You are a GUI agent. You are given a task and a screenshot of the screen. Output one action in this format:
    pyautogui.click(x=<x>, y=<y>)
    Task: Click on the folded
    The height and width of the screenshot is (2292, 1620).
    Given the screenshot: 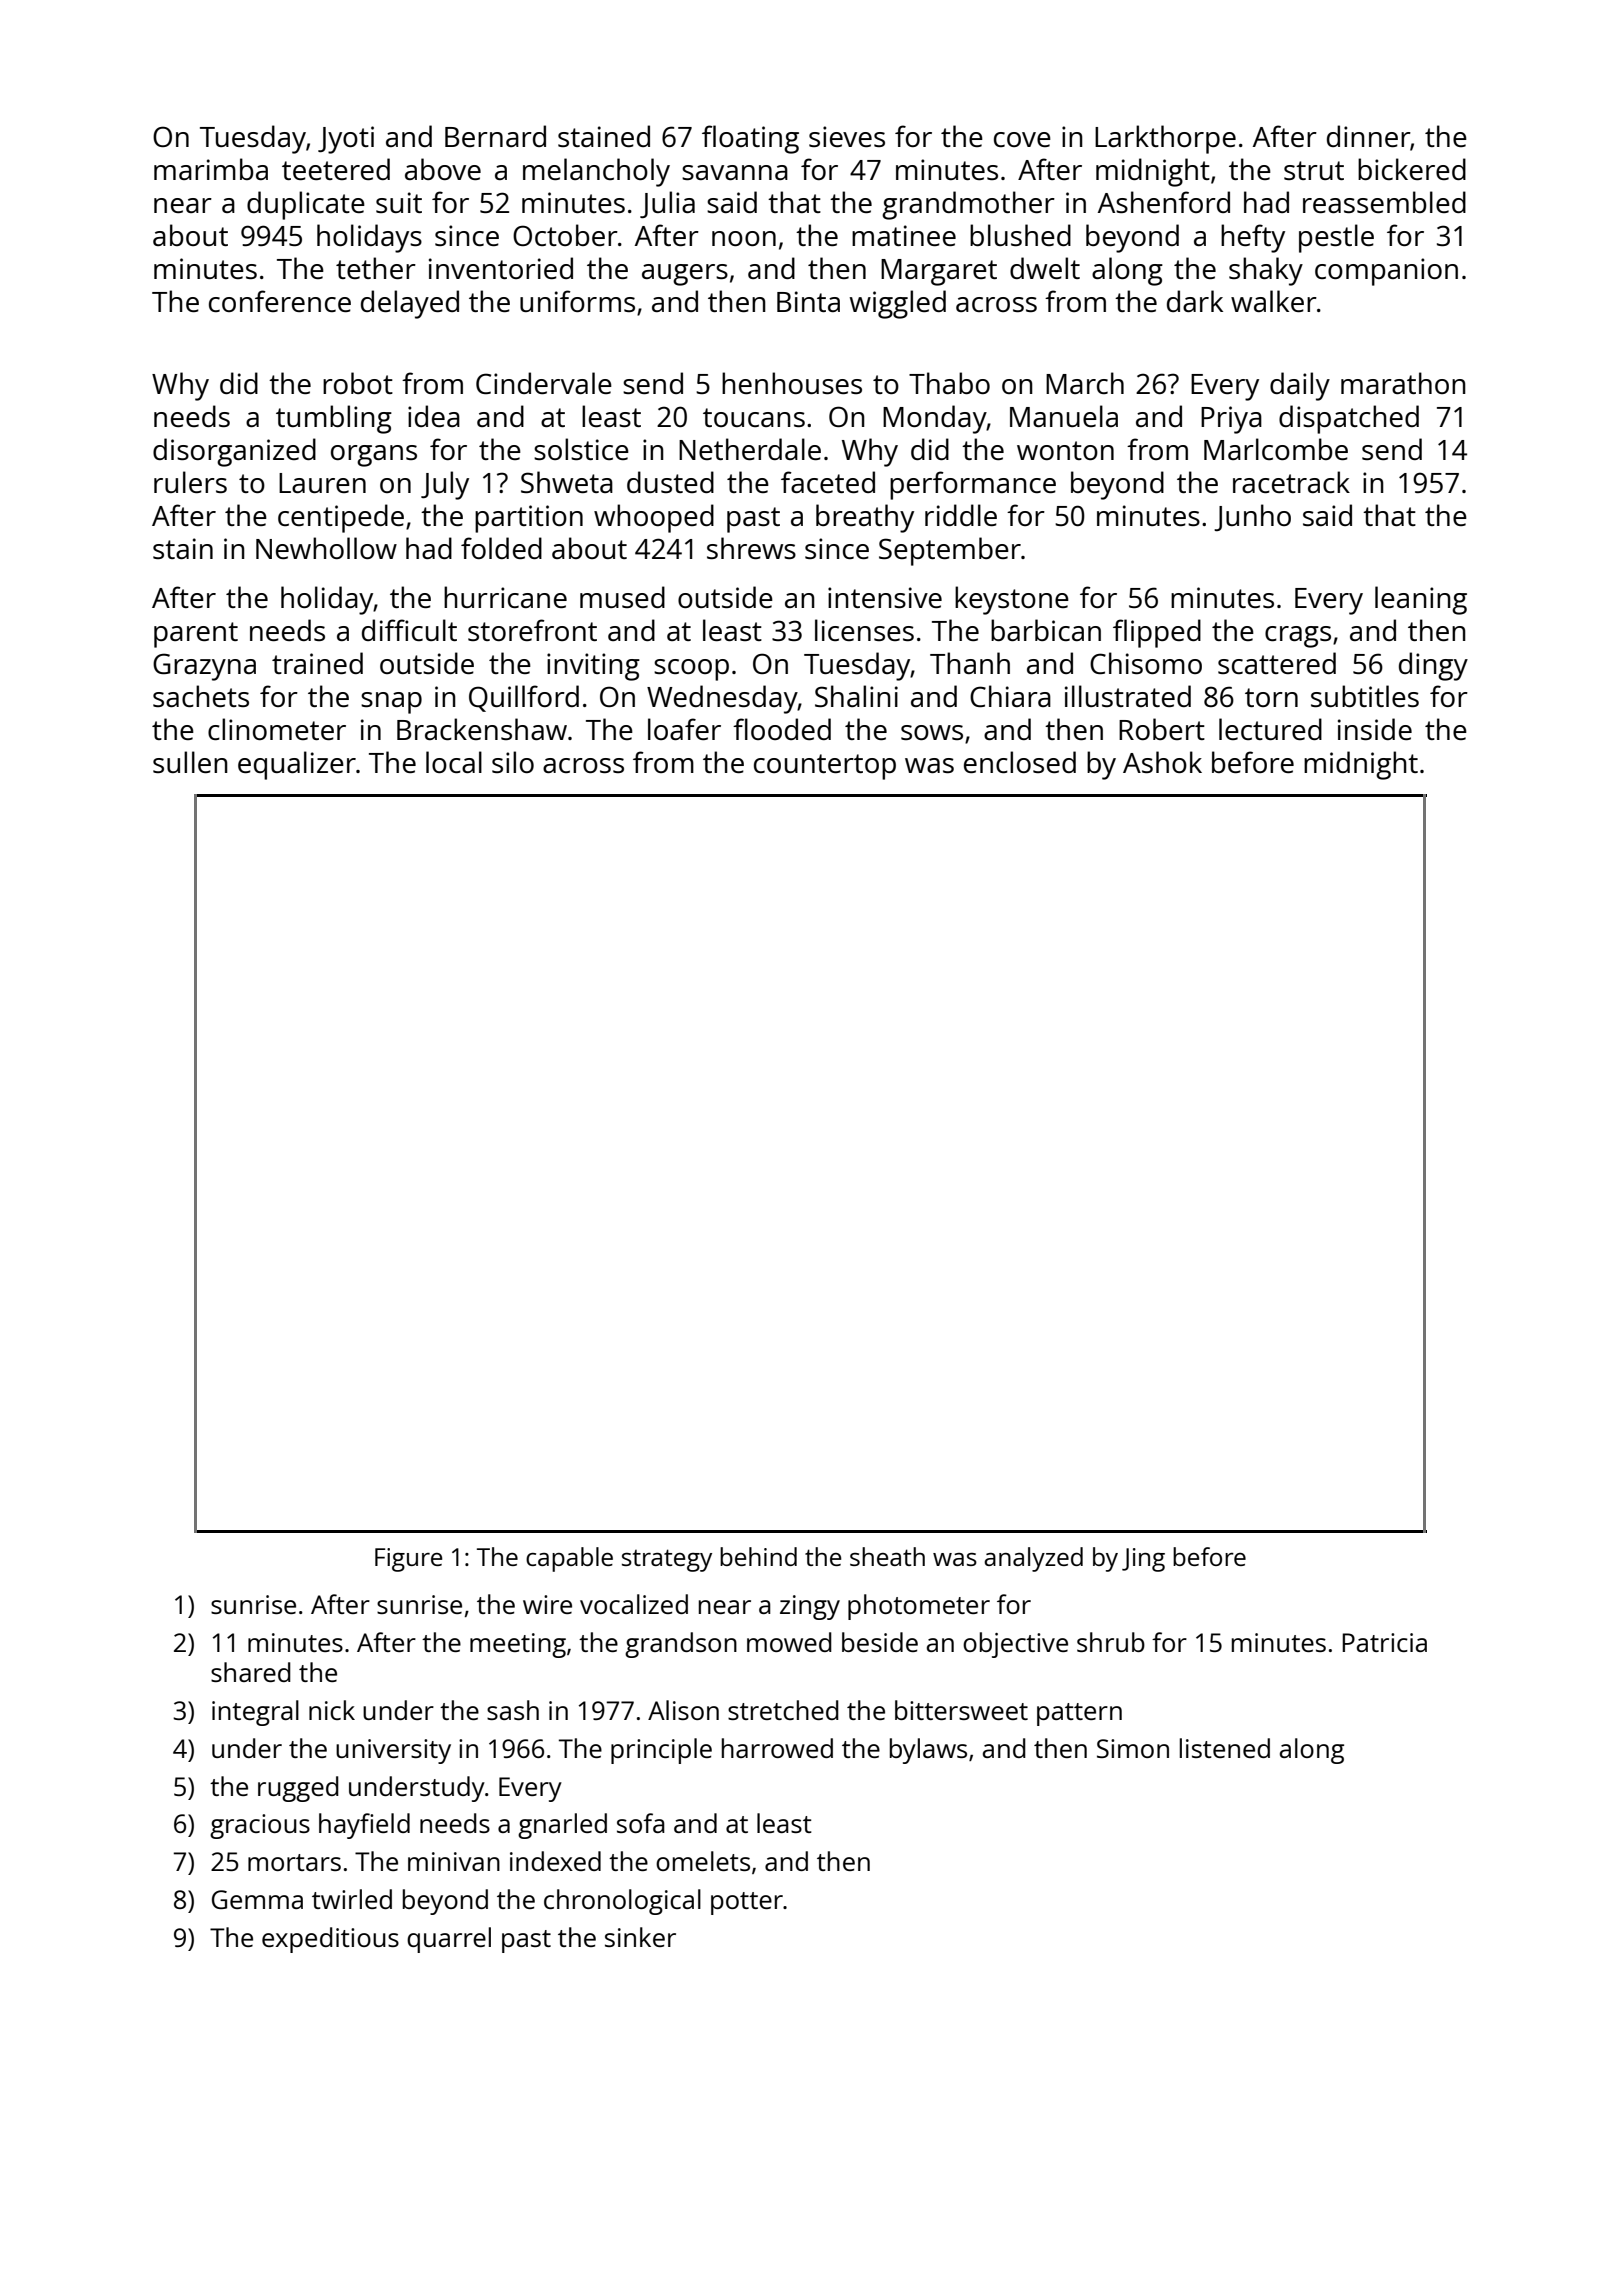 What is the action you would take?
    pyautogui.click(x=501, y=548)
